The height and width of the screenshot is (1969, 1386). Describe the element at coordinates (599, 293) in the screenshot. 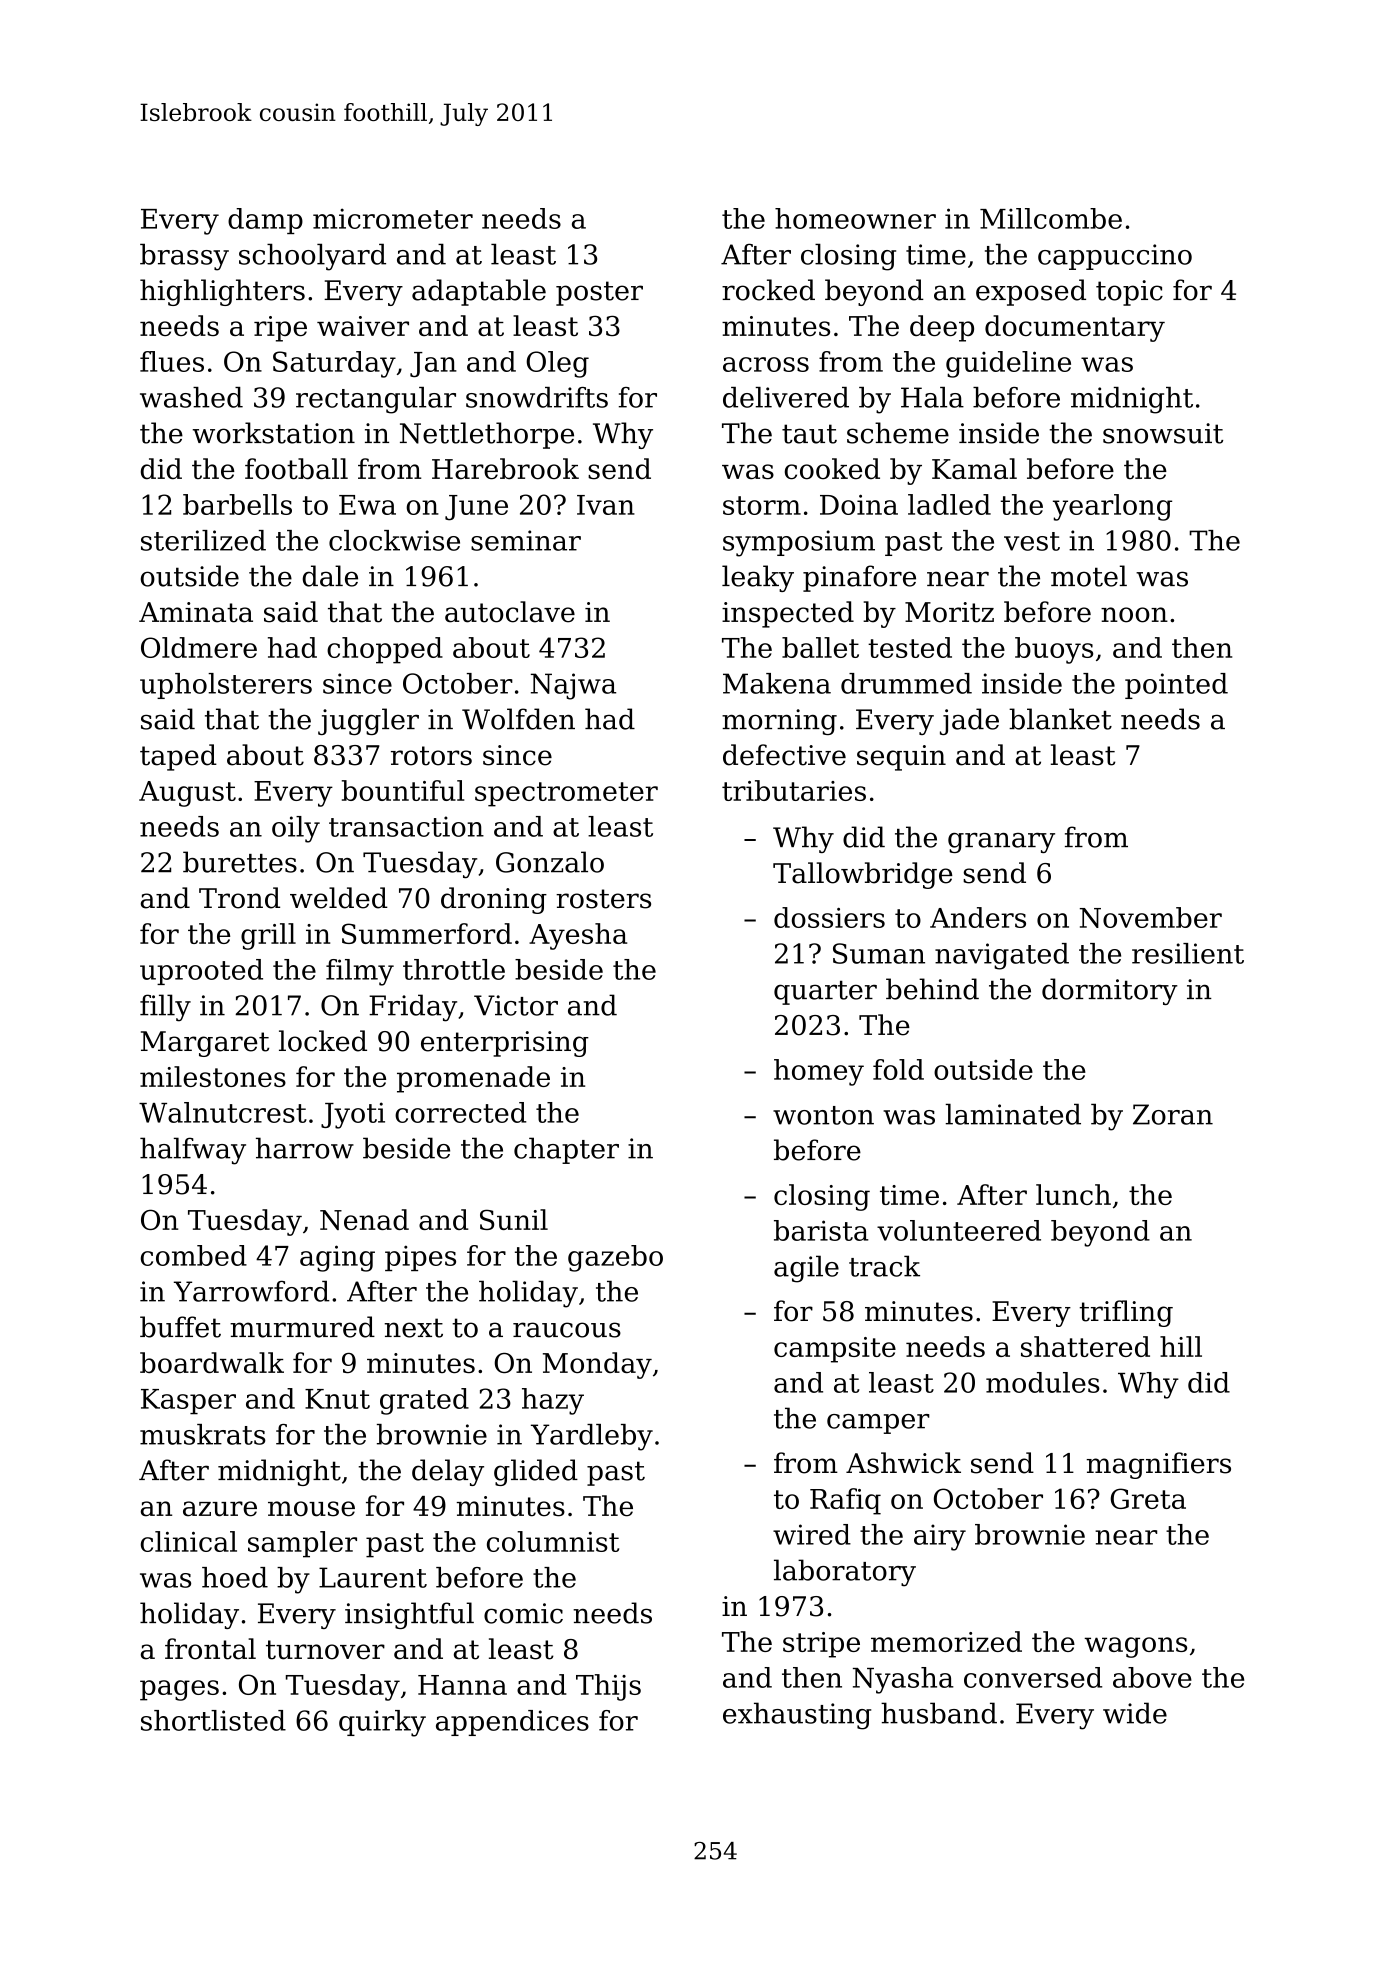

I see `poster` at that location.
